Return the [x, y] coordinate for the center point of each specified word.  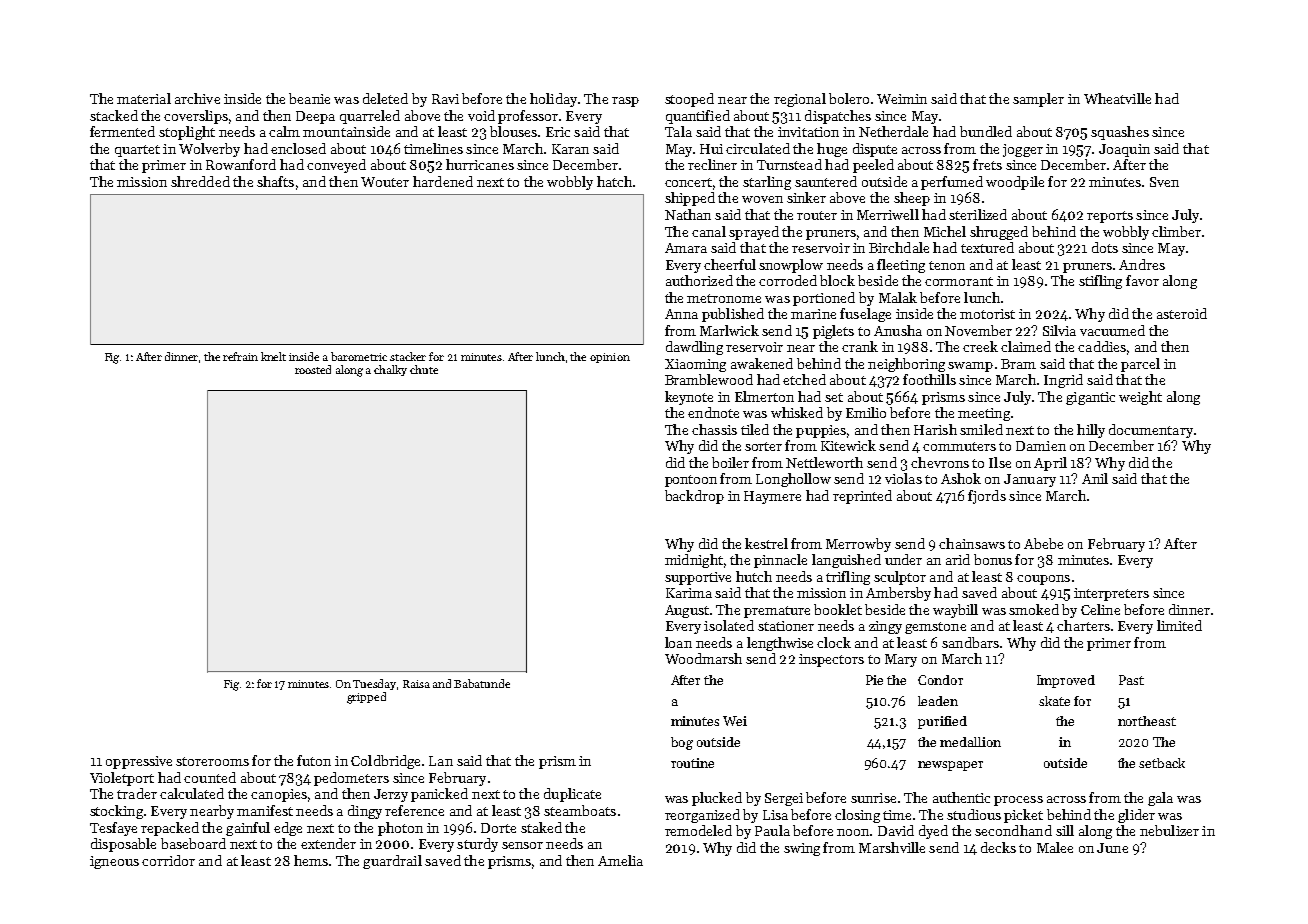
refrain [240, 356]
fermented [122, 131]
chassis [714, 429]
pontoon [691, 481]
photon [400, 829]
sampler [1038, 100]
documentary [1151, 431]
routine [692, 763]
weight [1140, 398]
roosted [313, 369]
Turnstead [789, 164]
